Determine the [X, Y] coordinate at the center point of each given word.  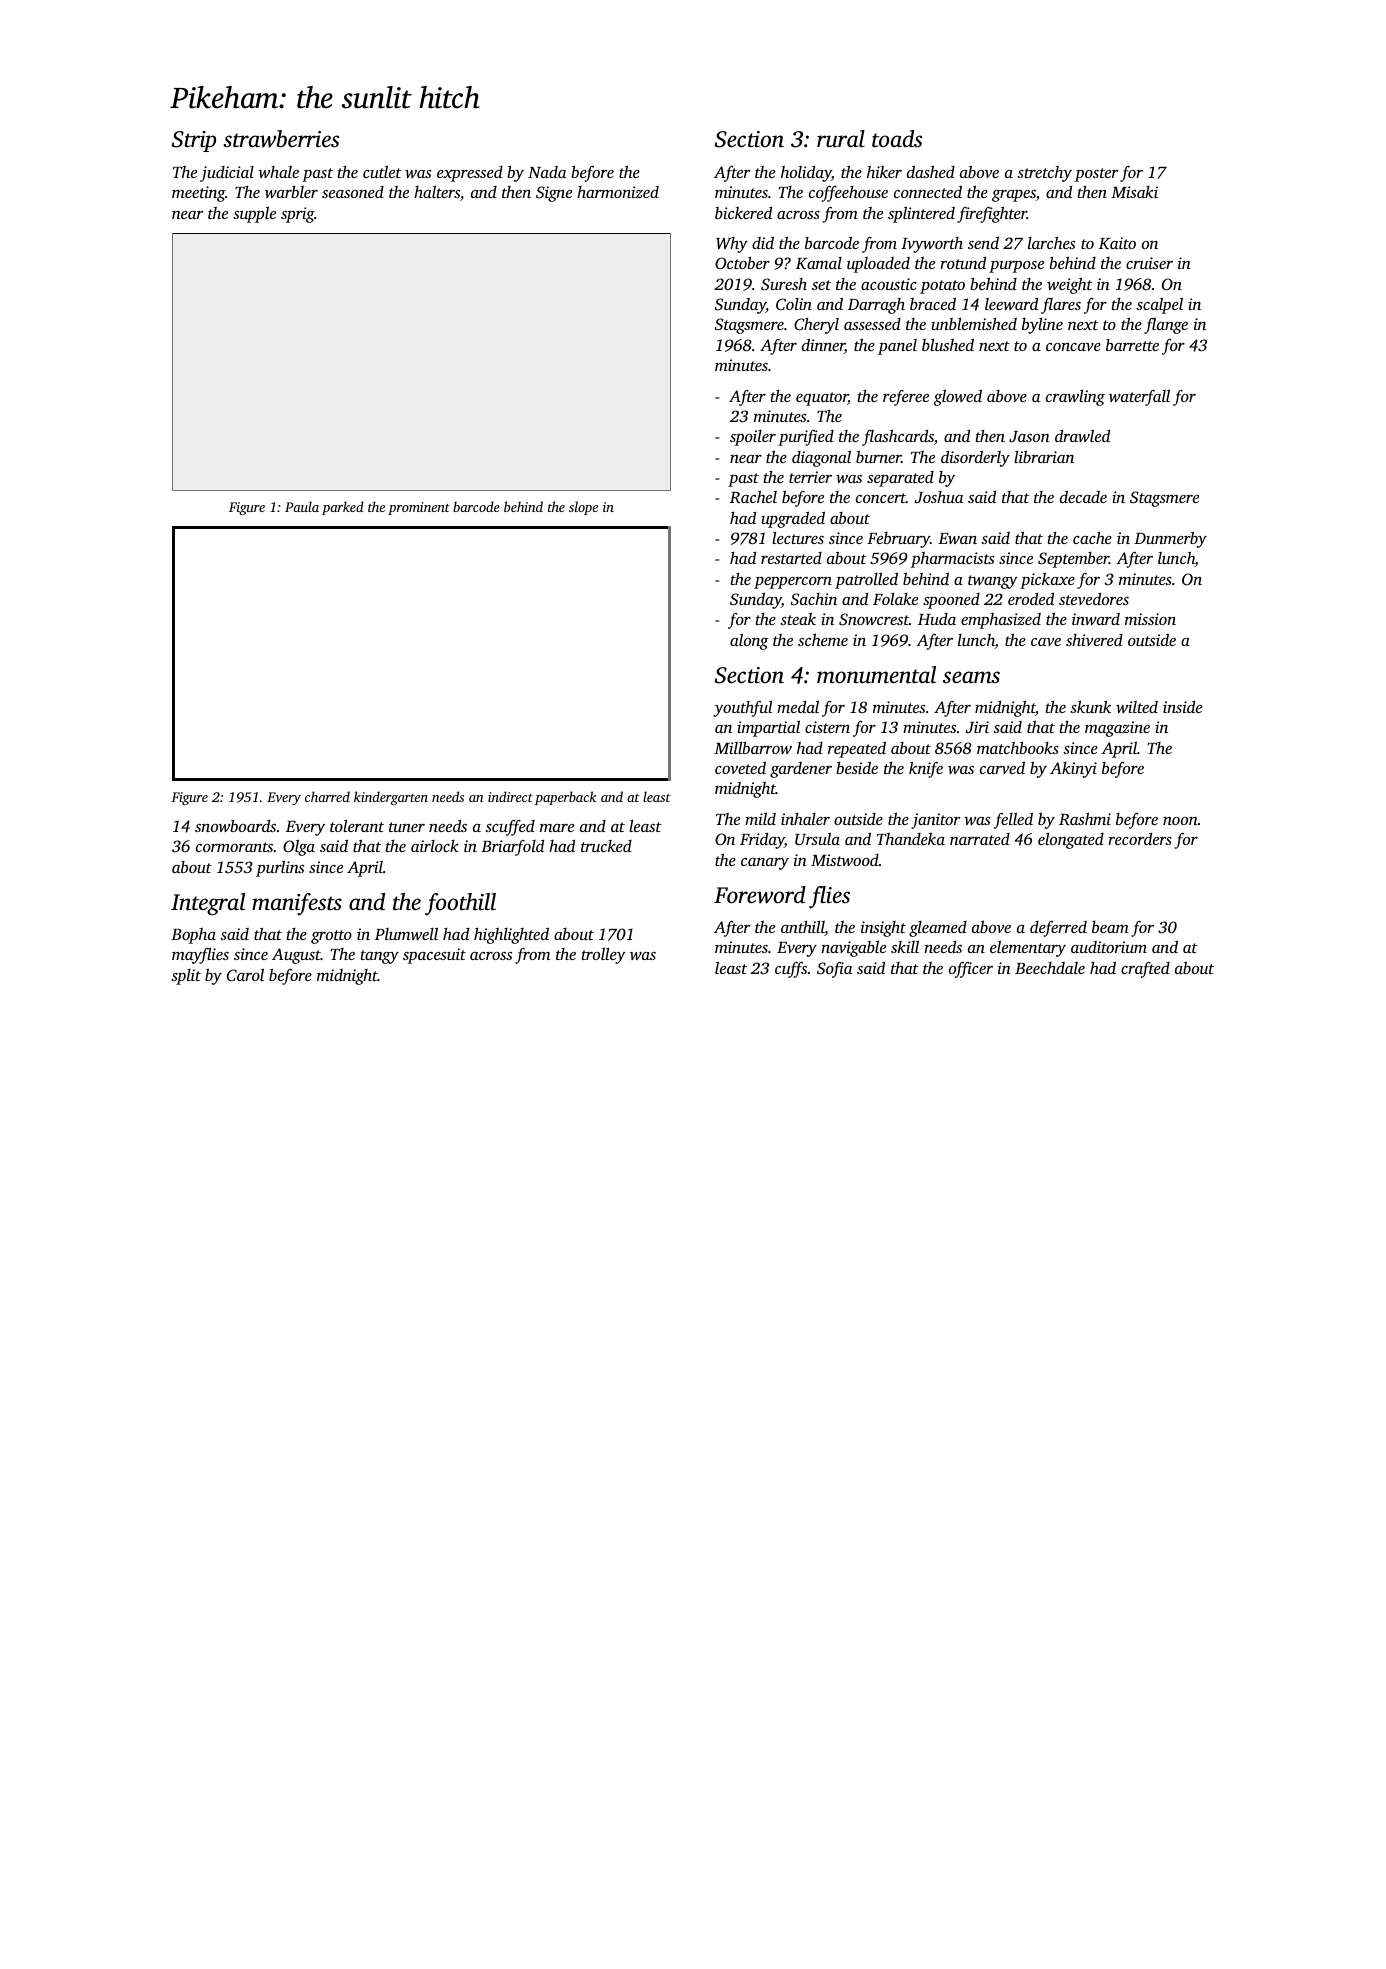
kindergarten [391, 798]
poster [1096, 175]
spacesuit [434, 956]
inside [1182, 707]
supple [254, 214]
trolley [604, 955]
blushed [948, 344]
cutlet [382, 171]
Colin [794, 304]
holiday [806, 174]
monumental [876, 675]
